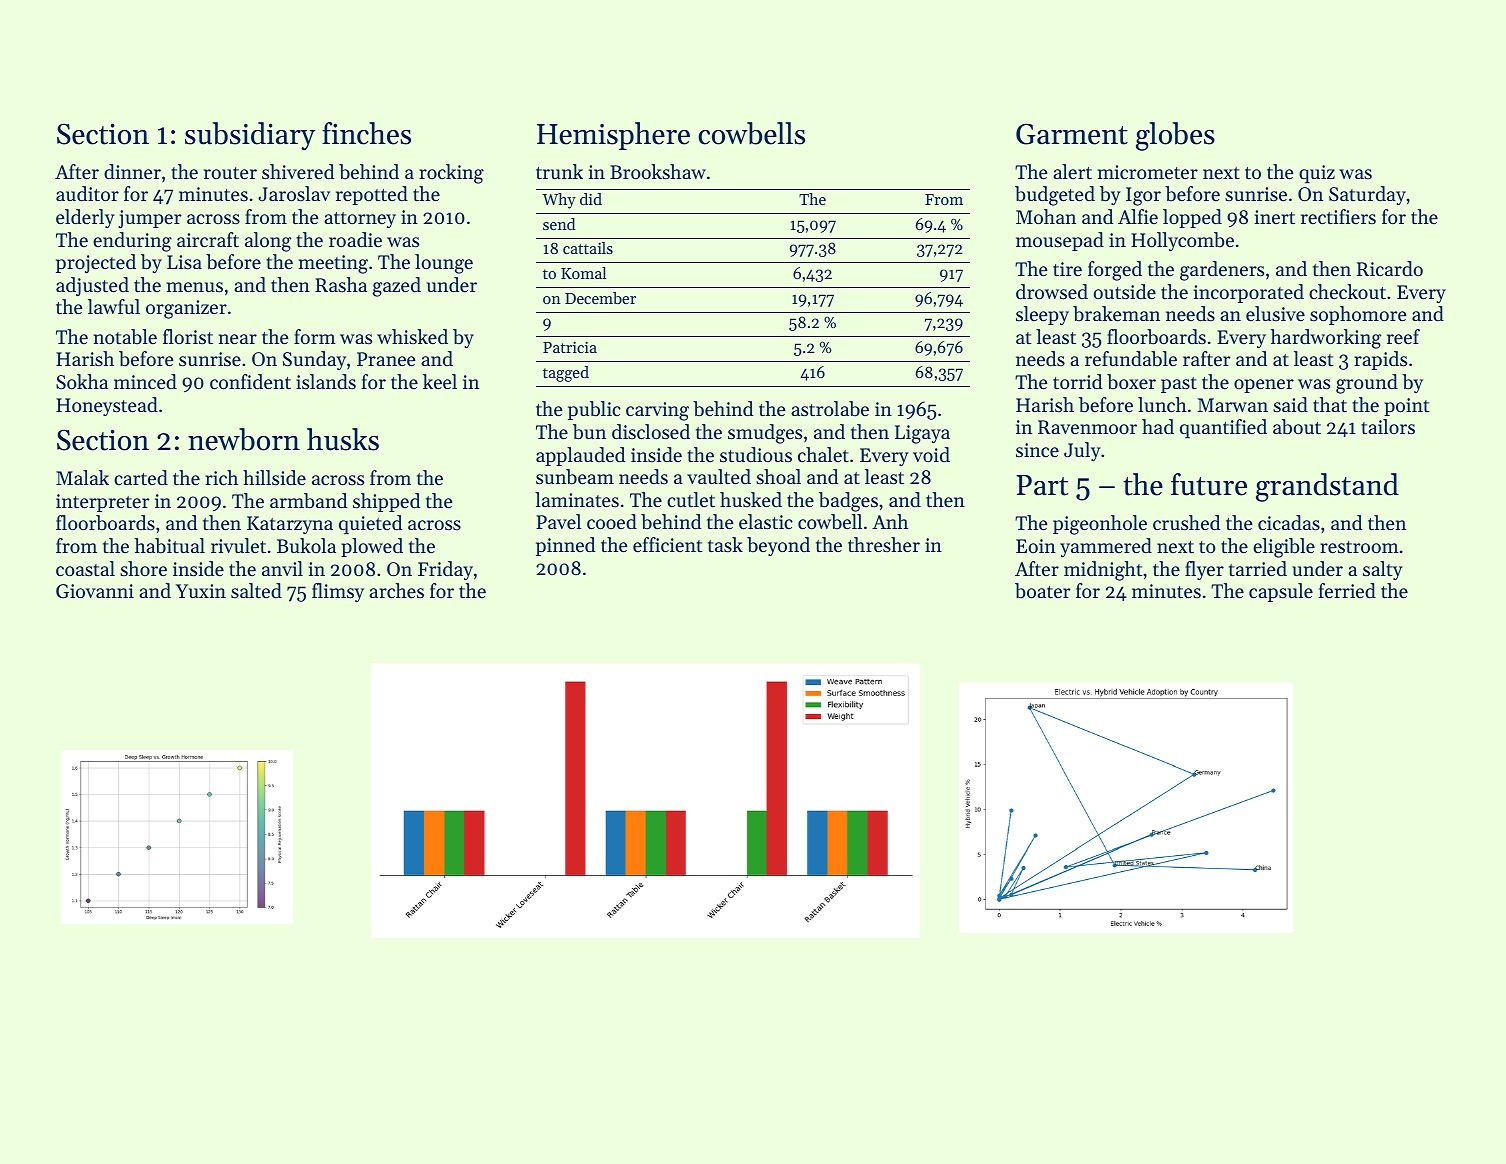  Describe the element at coordinates (830, 408) in the document. I see `astrolabe` at that location.
